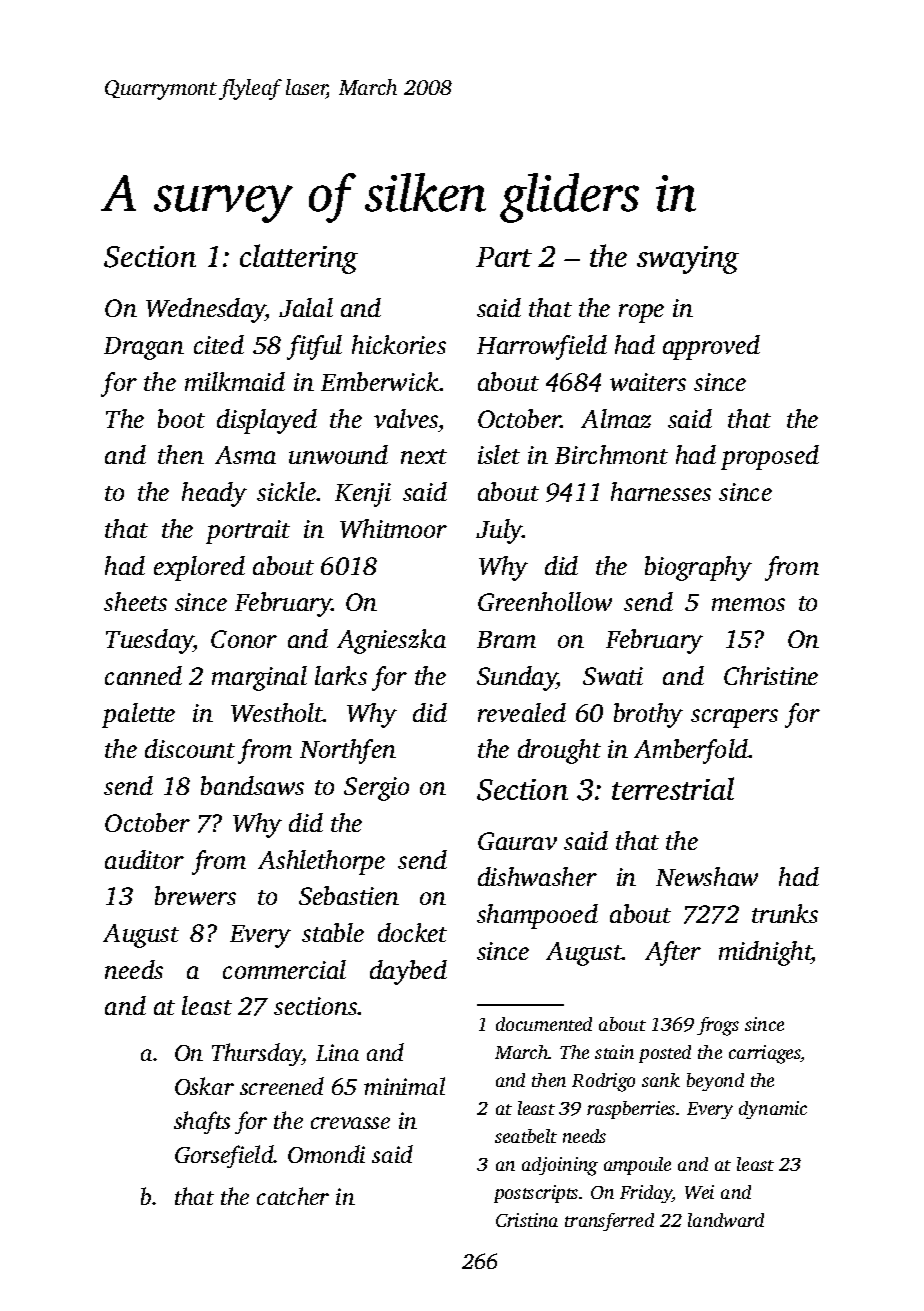  I want to click on approved, so click(711, 347).
